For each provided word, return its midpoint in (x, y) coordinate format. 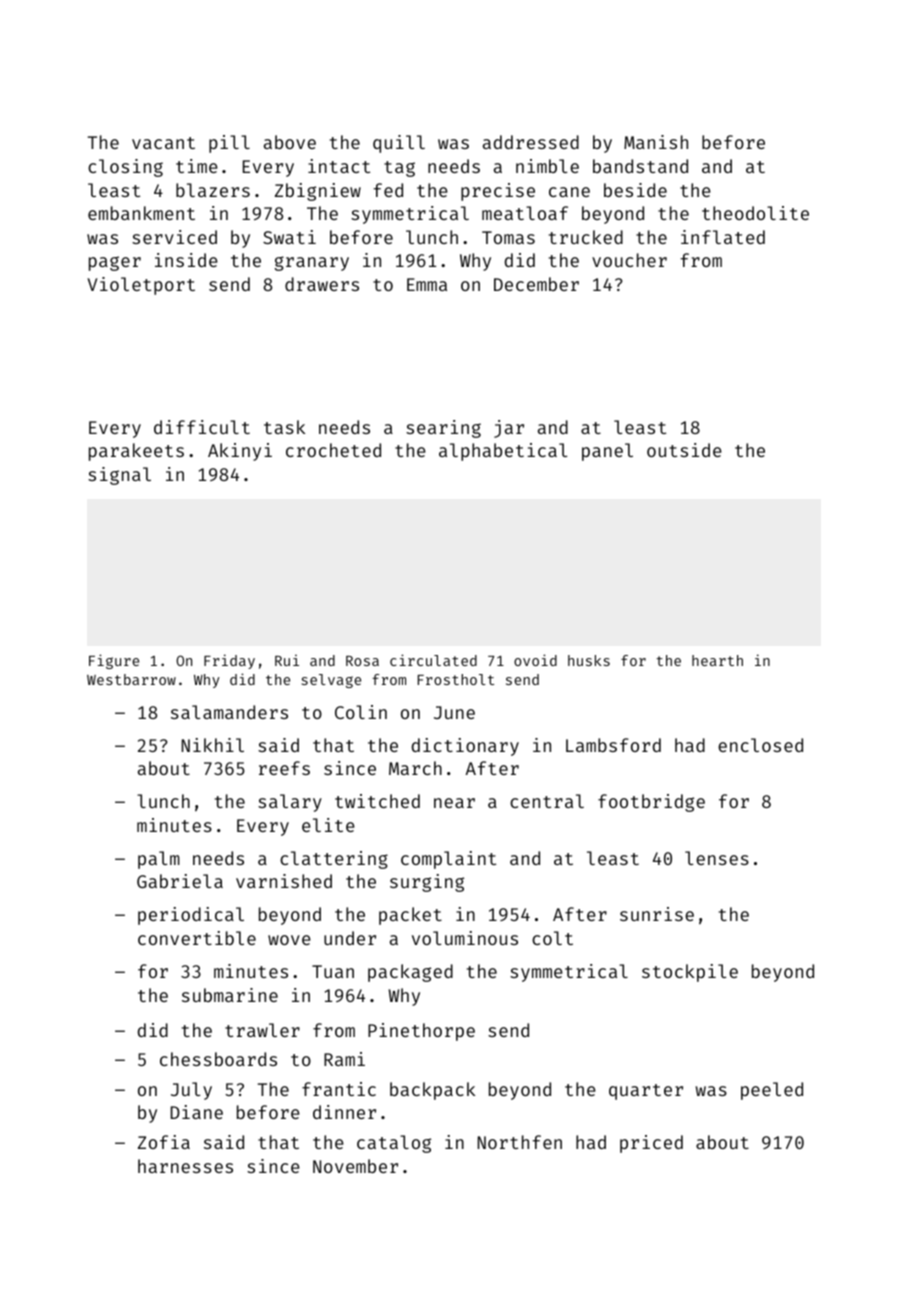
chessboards (218, 1059)
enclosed (760, 745)
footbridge (651, 803)
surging (427, 883)
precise (498, 192)
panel (607, 452)
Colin (361, 712)
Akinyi (240, 452)
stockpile (690, 973)
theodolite (755, 213)
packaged (410, 973)
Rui (287, 660)
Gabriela (180, 881)
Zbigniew (318, 192)
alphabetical (503, 452)
